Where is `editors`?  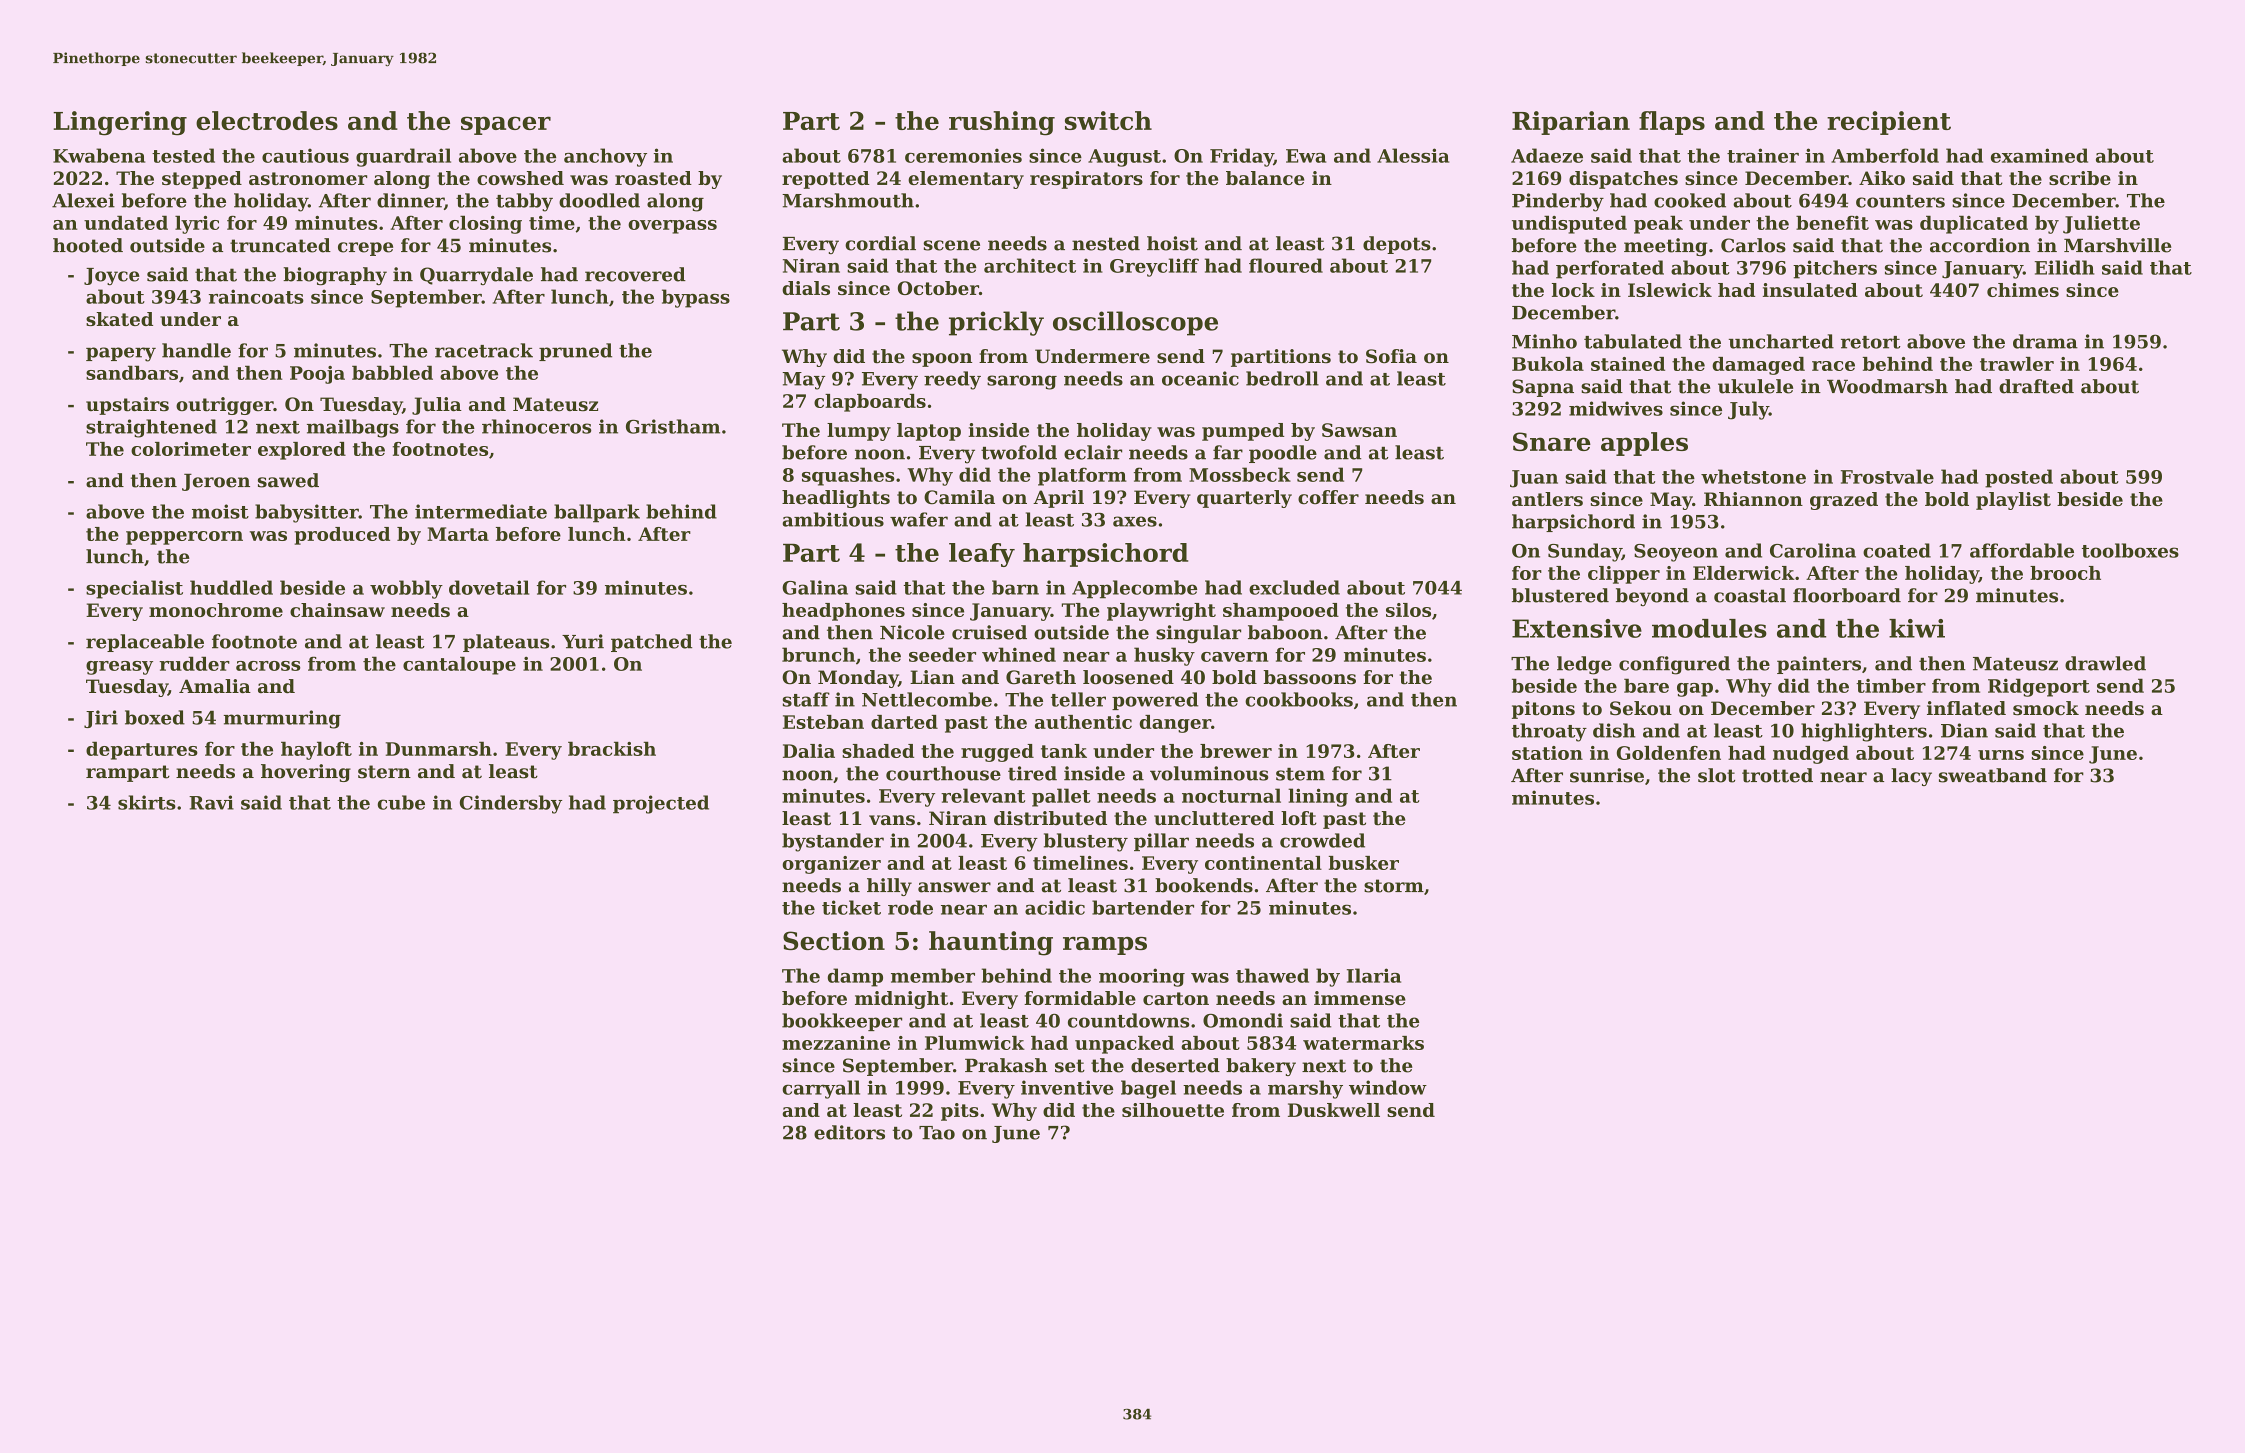
editors is located at coordinates (849, 1132).
